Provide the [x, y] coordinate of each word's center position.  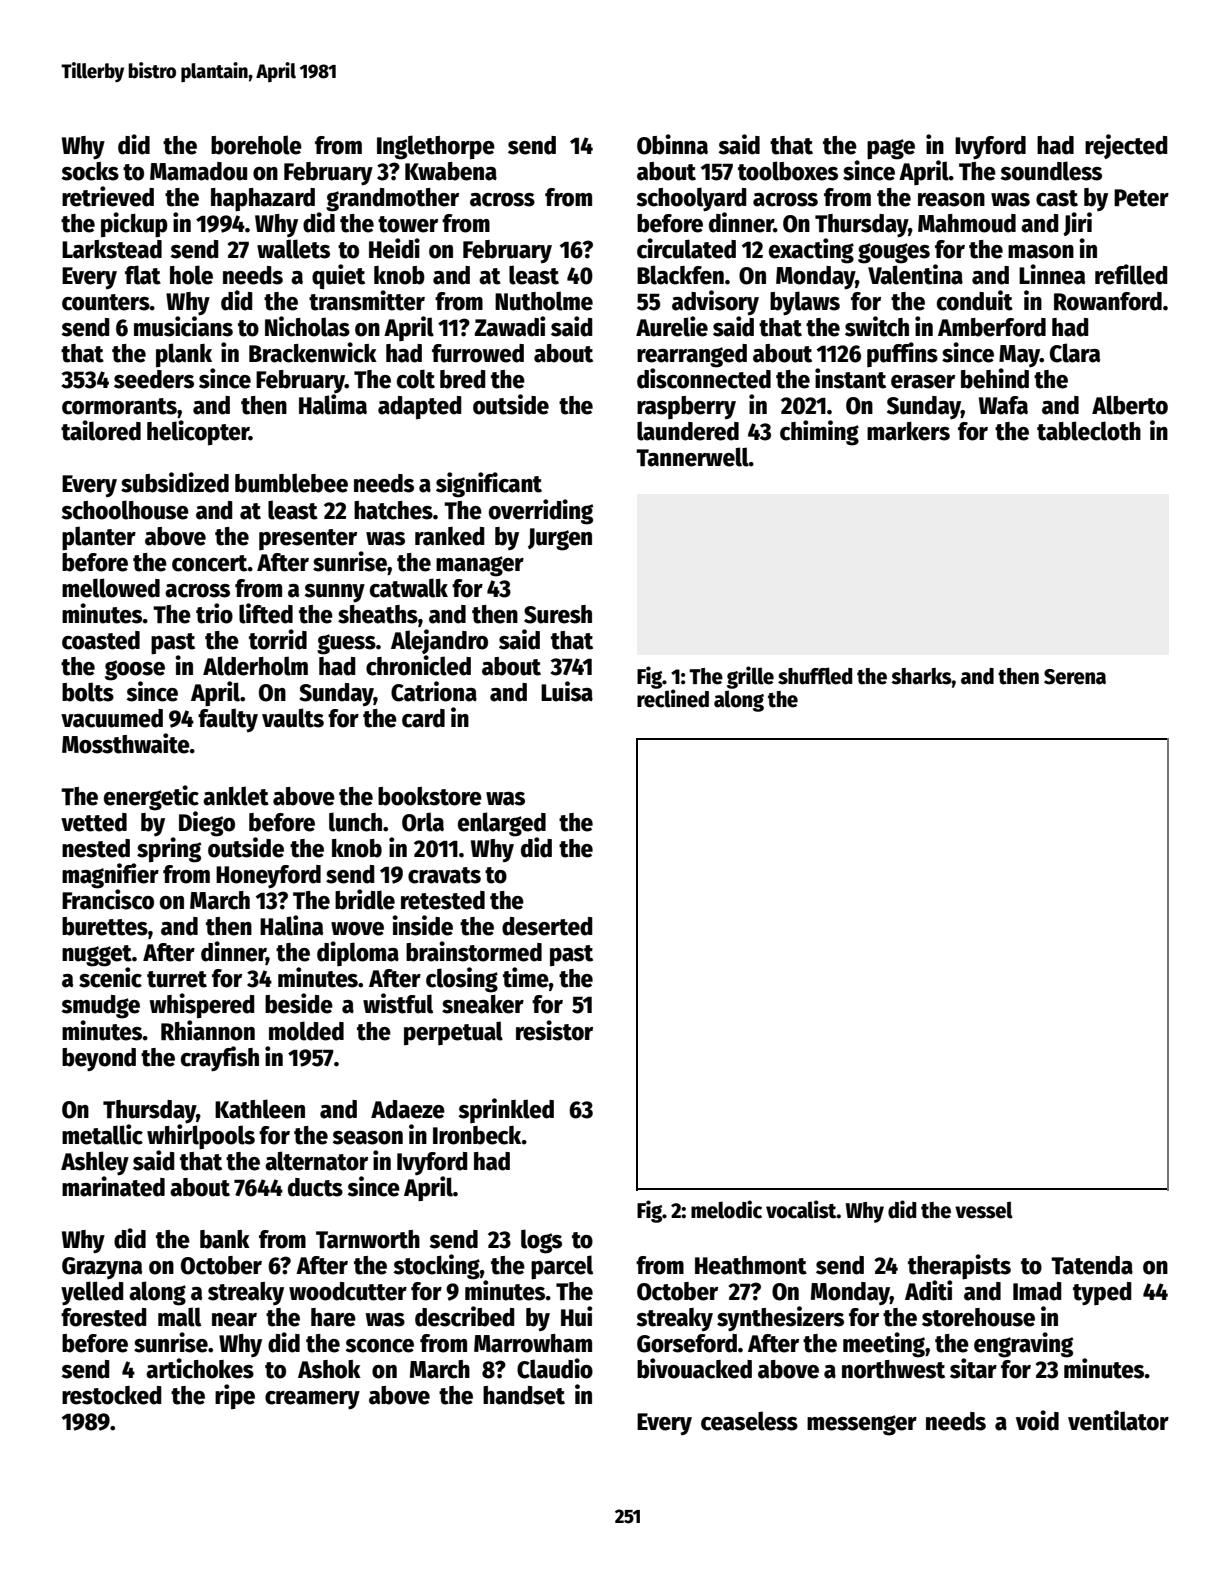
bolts [88, 692]
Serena [1075, 677]
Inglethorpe [436, 147]
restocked [112, 1395]
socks [90, 171]
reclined [673, 698]
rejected [1126, 146]
